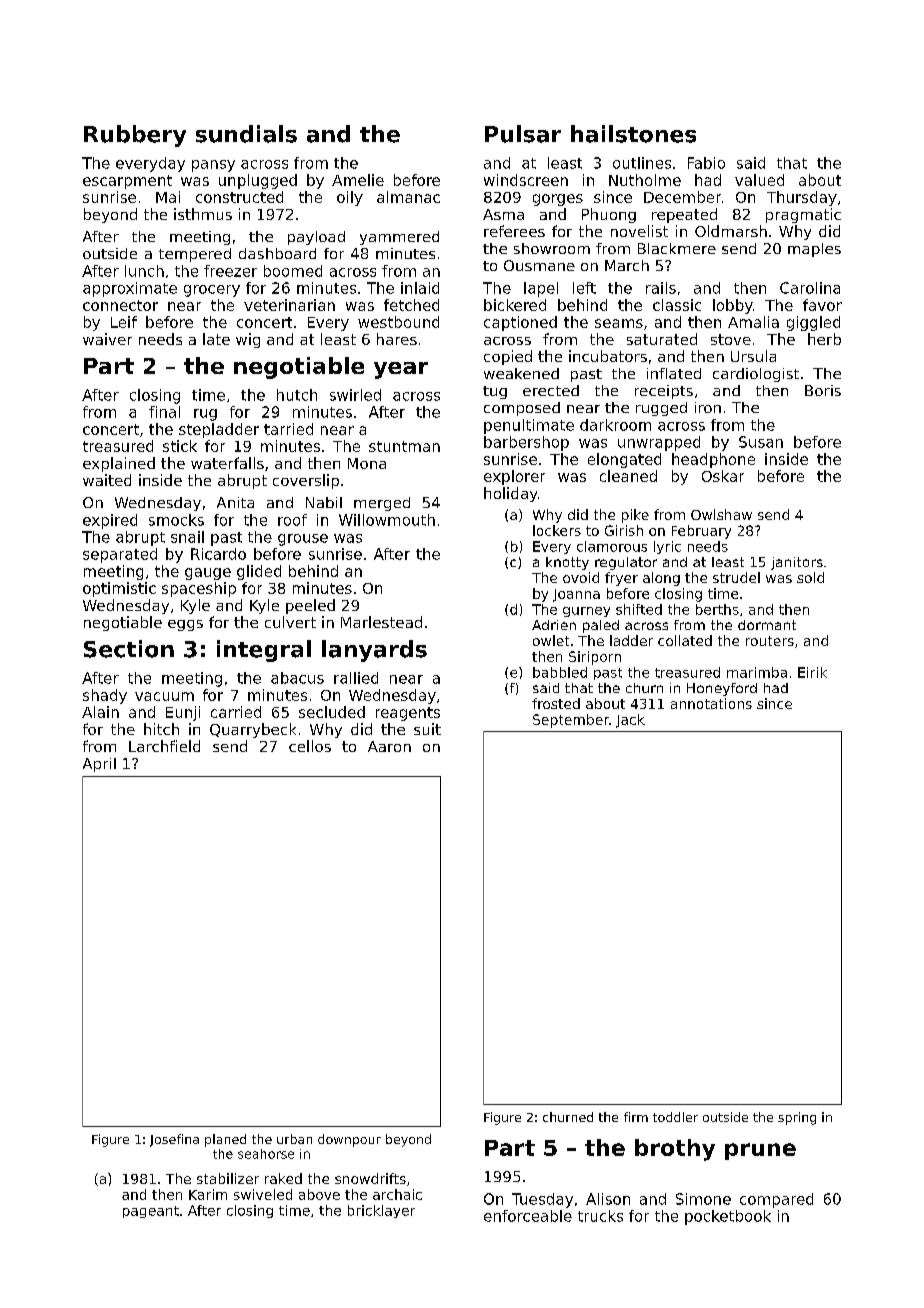 The width and height of the image is (924, 1308). What do you see at coordinates (99, 765) in the image?
I see `April` at bounding box center [99, 765].
